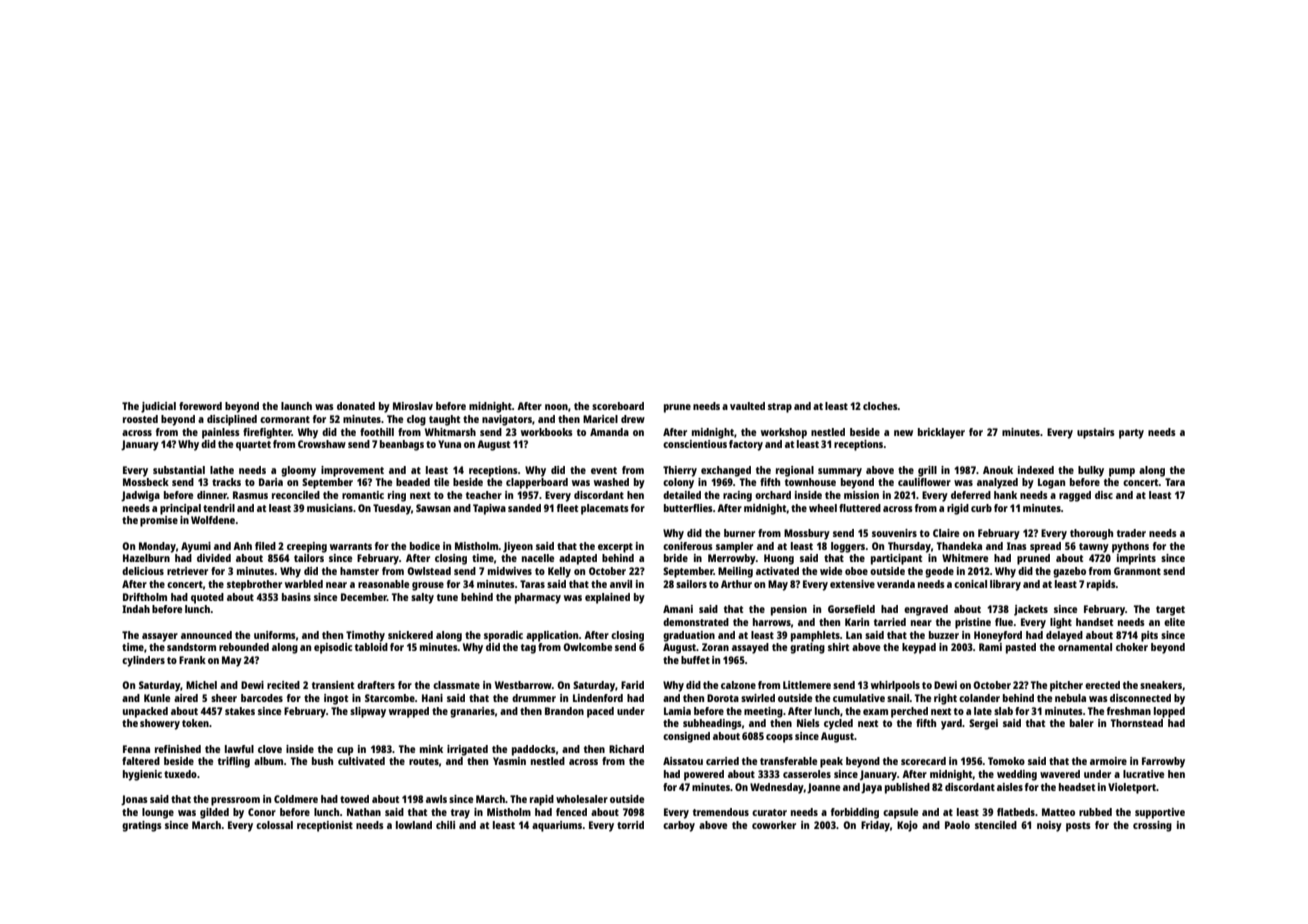 The width and height of the image is (1308, 924). I want to click on Miroslav, so click(413, 406).
